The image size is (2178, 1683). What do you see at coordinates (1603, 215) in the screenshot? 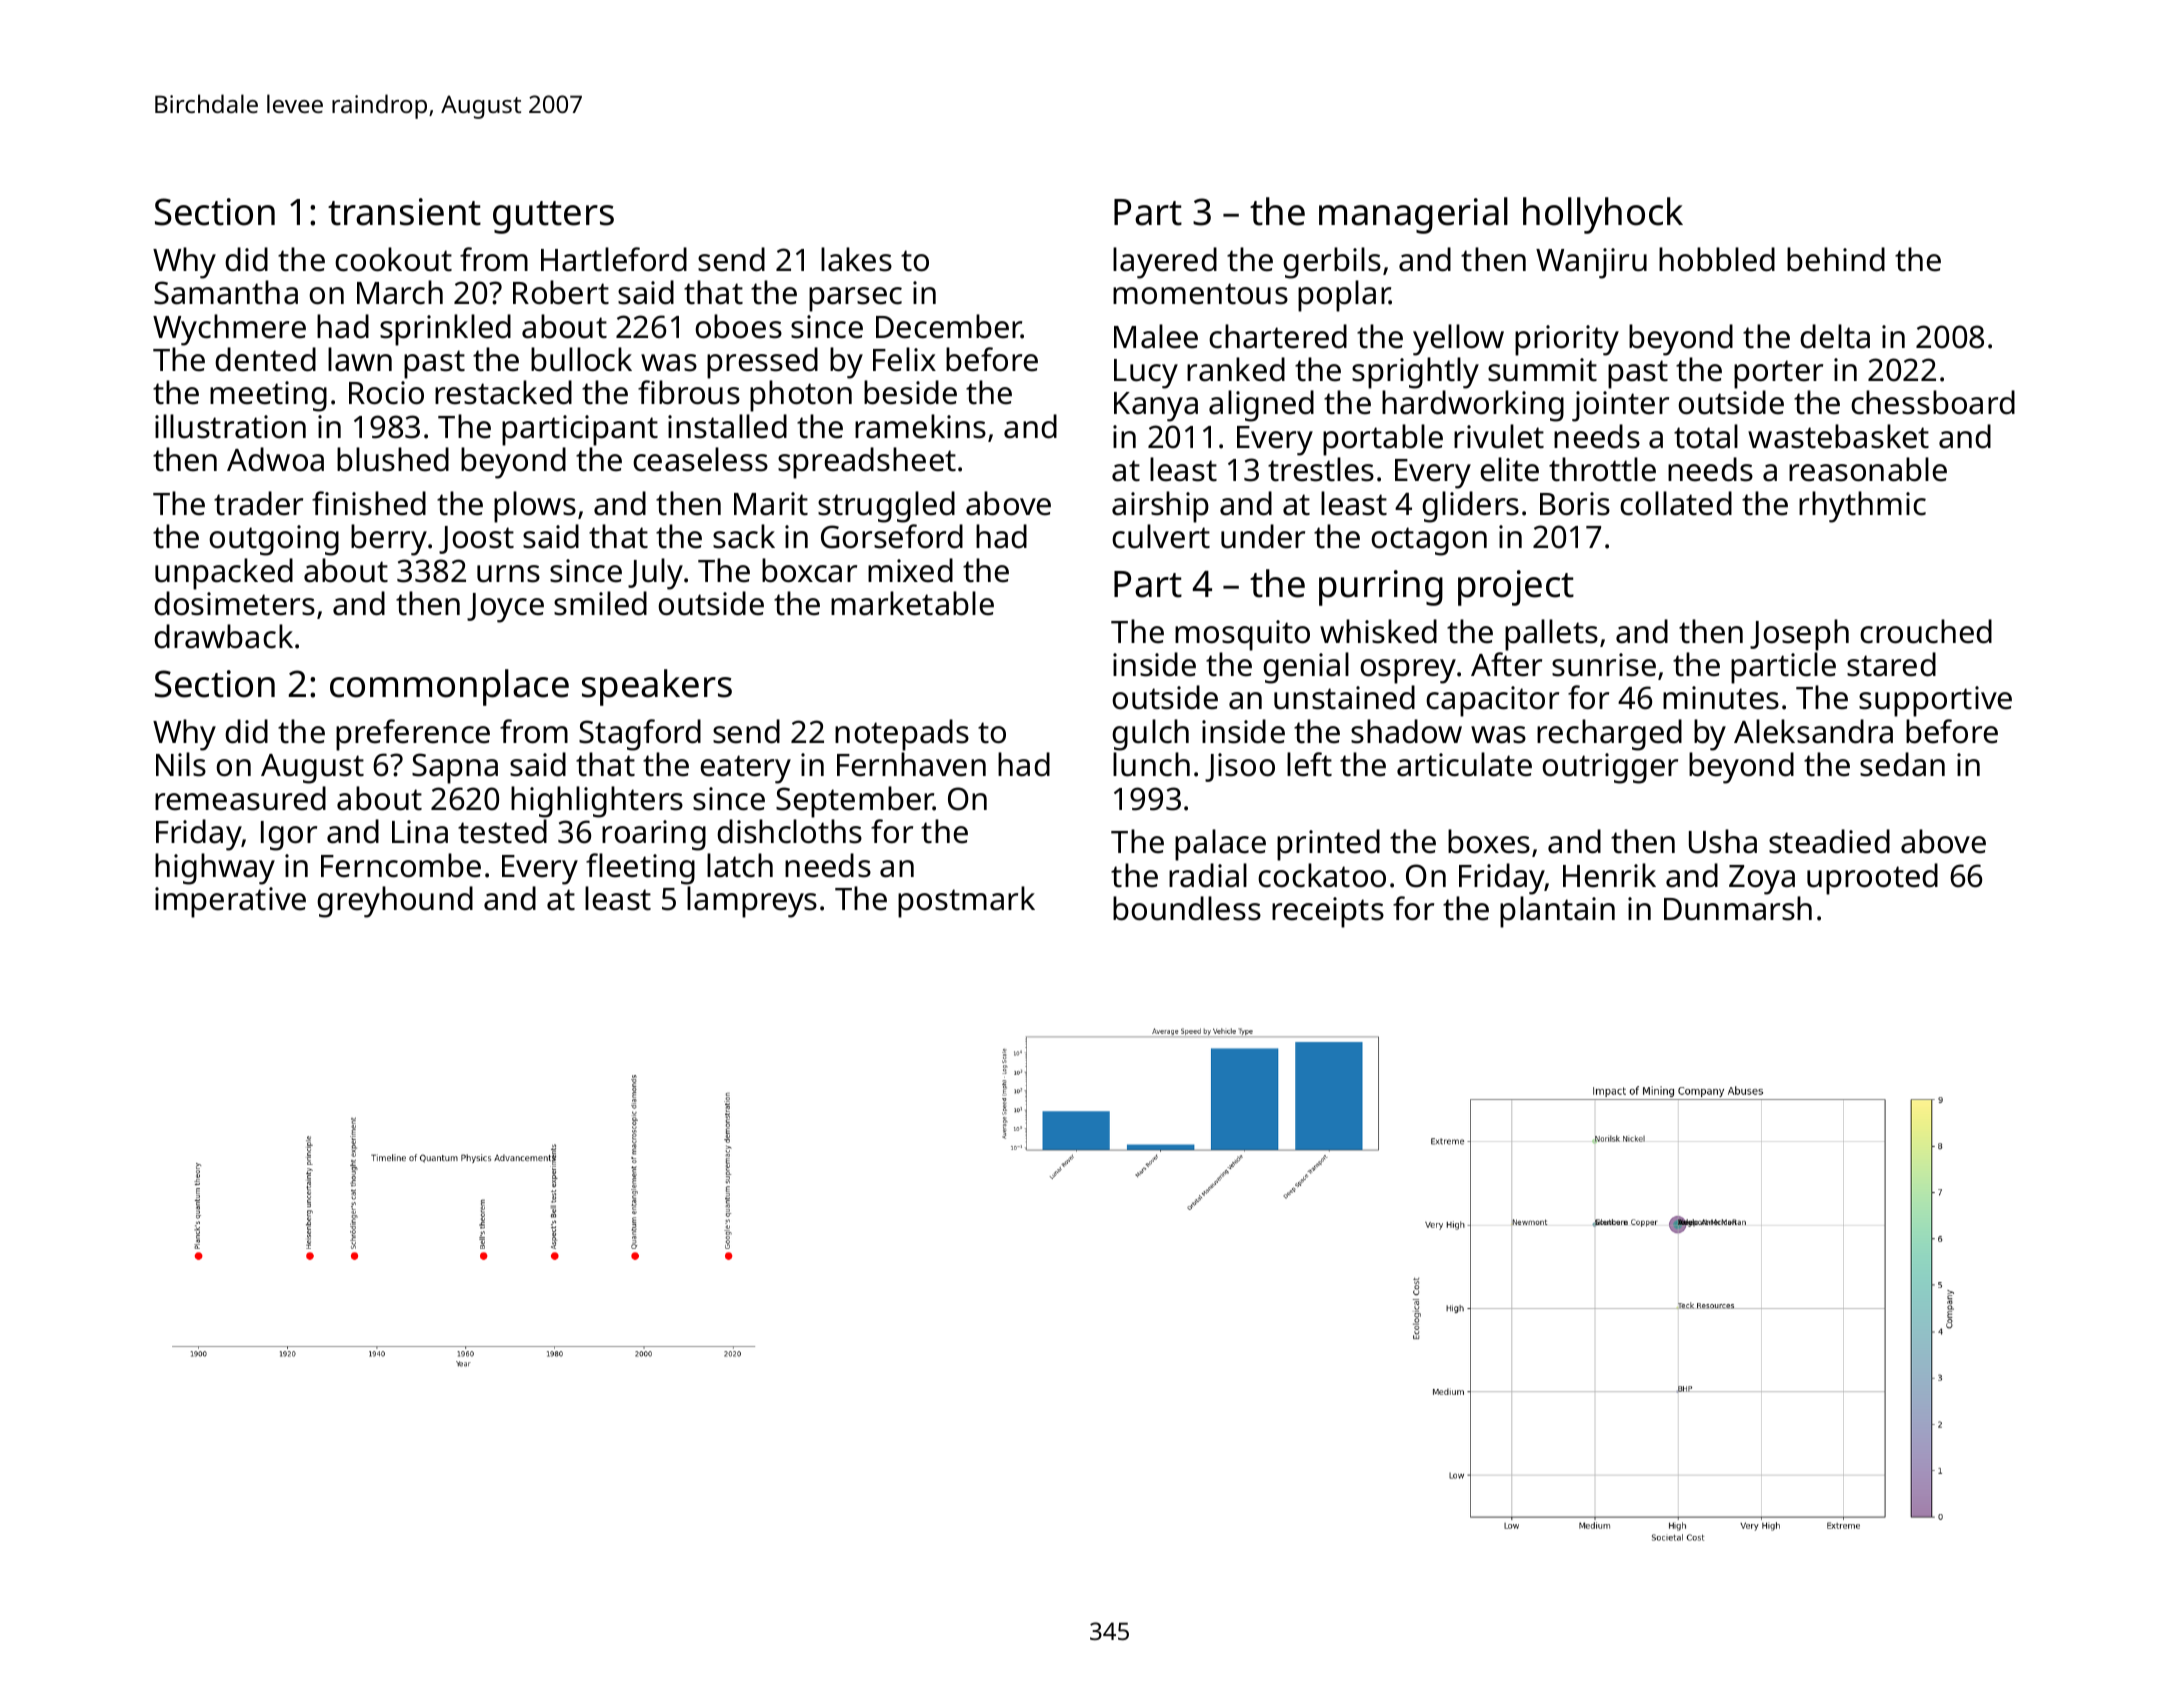
I see `hollyhock` at bounding box center [1603, 215].
